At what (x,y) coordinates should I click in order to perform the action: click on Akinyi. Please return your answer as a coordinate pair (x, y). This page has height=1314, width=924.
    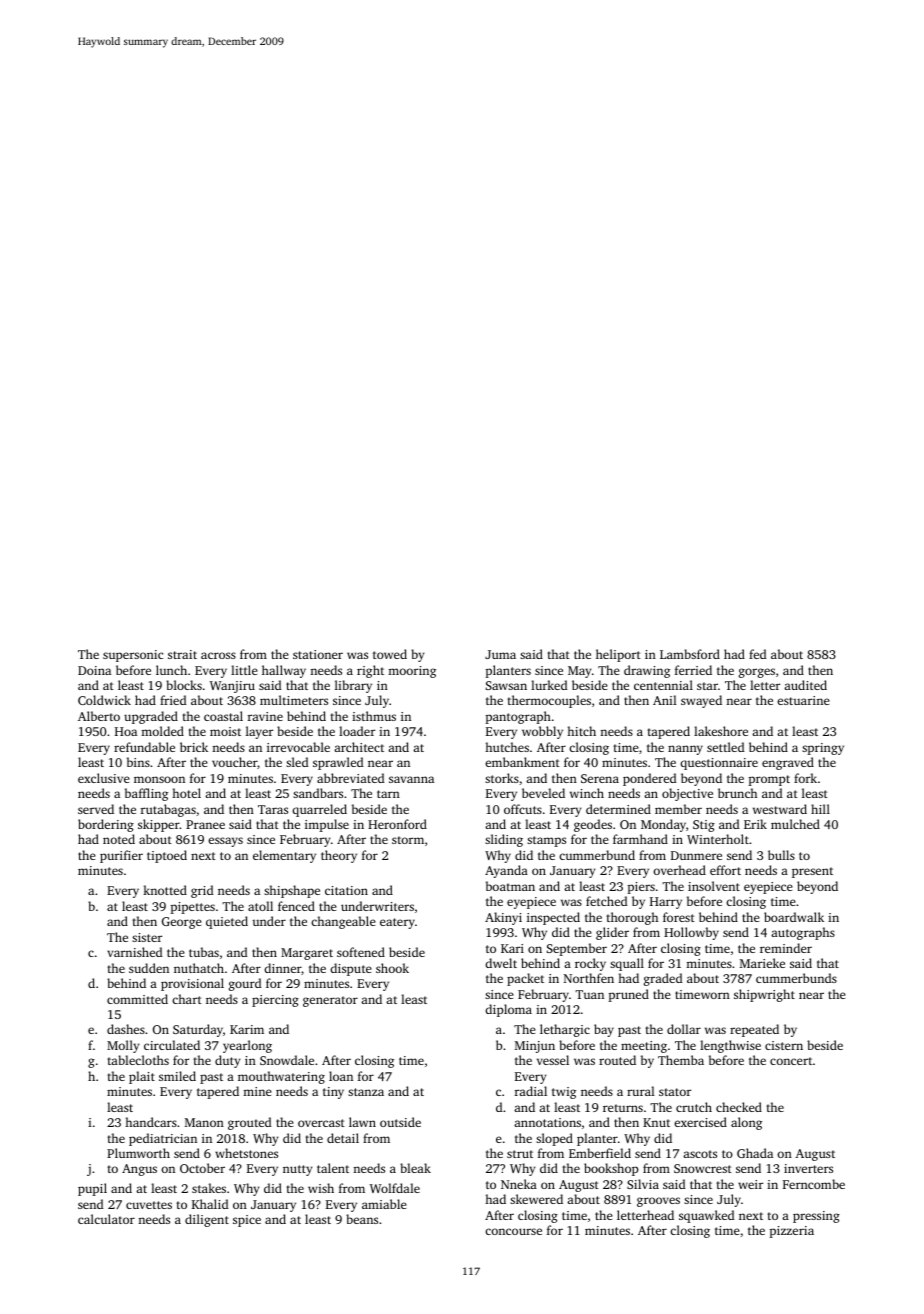
    Looking at the image, I should click on (503, 918).
